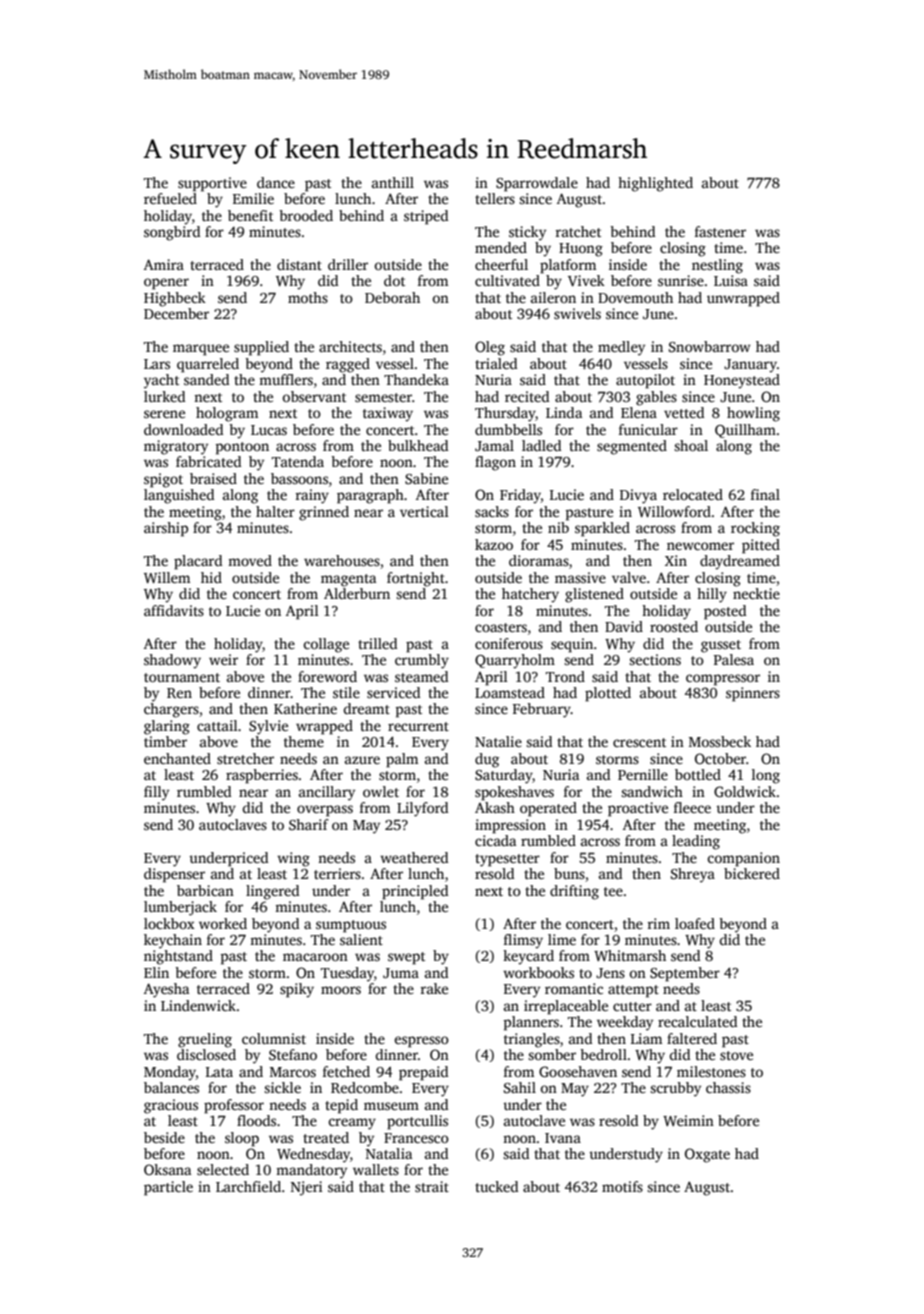  What do you see at coordinates (416, 579) in the screenshot?
I see `fortnight` at bounding box center [416, 579].
